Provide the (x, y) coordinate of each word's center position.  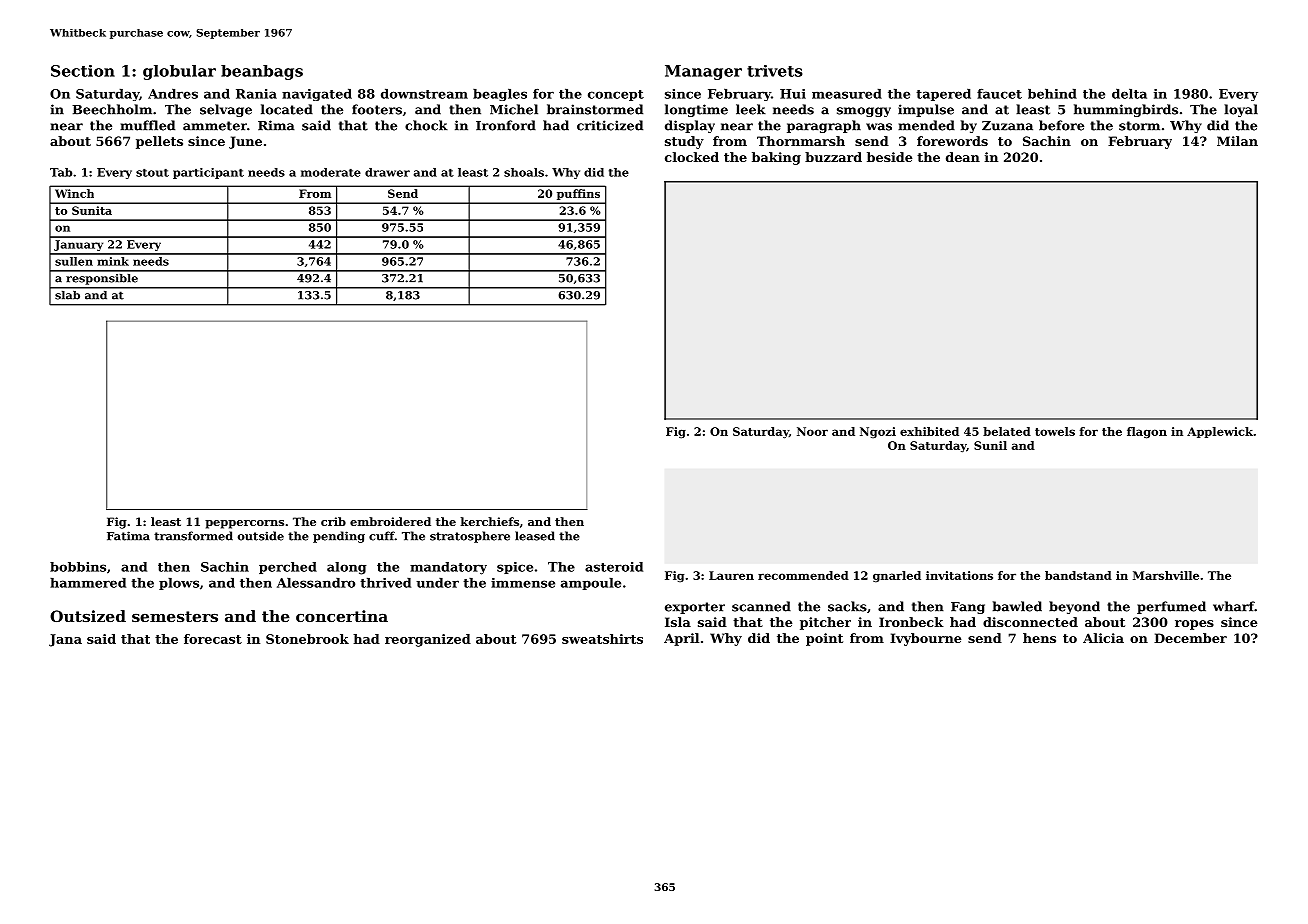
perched (288, 568)
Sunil (990, 445)
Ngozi (878, 432)
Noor (812, 431)
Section (83, 71)
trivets (775, 71)
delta (1129, 94)
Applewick (1220, 432)
